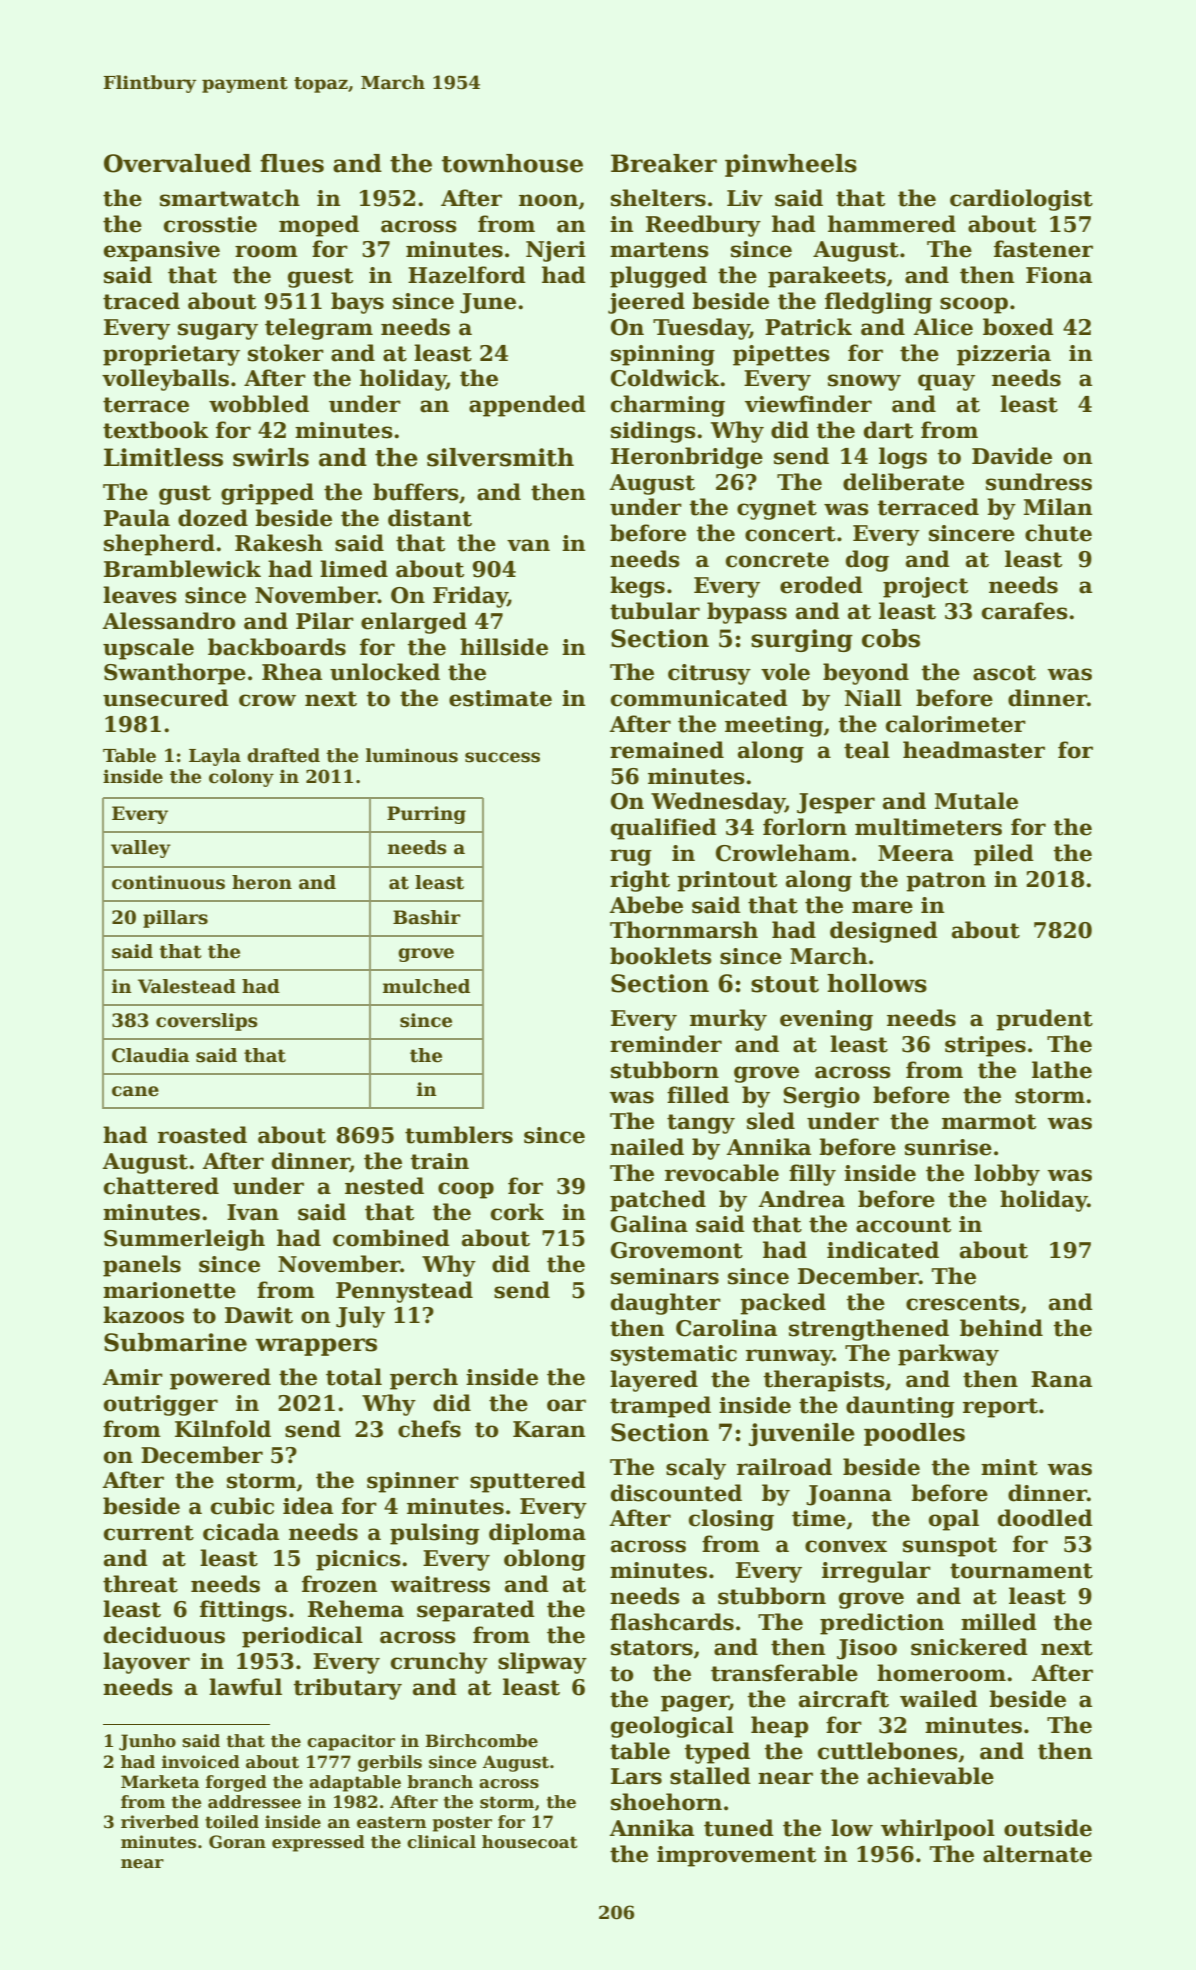 This image has height=1970, width=1196. What do you see at coordinates (731, 1520) in the image?
I see `closing` at bounding box center [731, 1520].
